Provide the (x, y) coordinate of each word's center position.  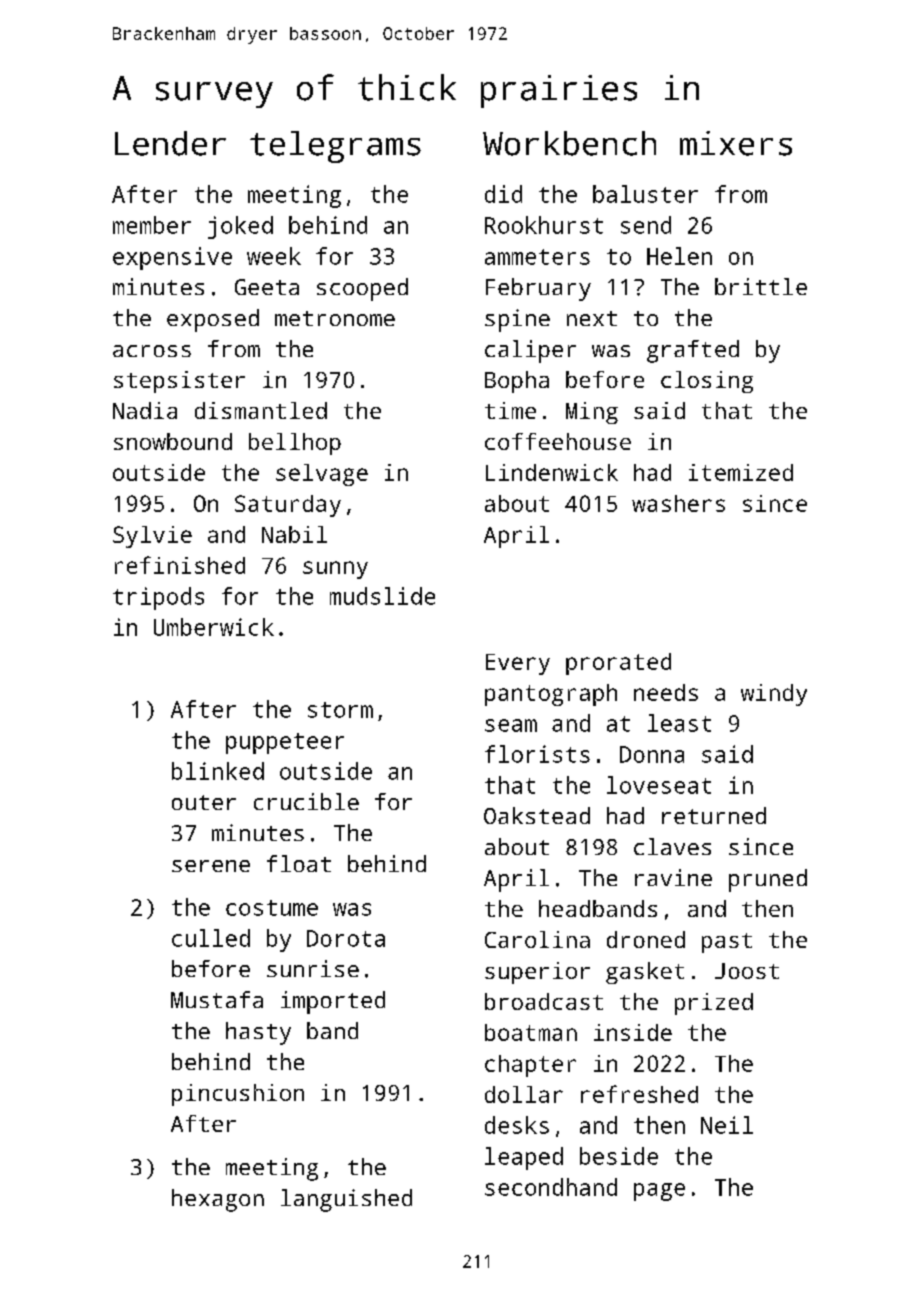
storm (340, 710)
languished (346, 1200)
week (274, 256)
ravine (673, 877)
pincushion (238, 1095)
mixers (736, 143)
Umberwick (214, 627)
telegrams (335, 147)
